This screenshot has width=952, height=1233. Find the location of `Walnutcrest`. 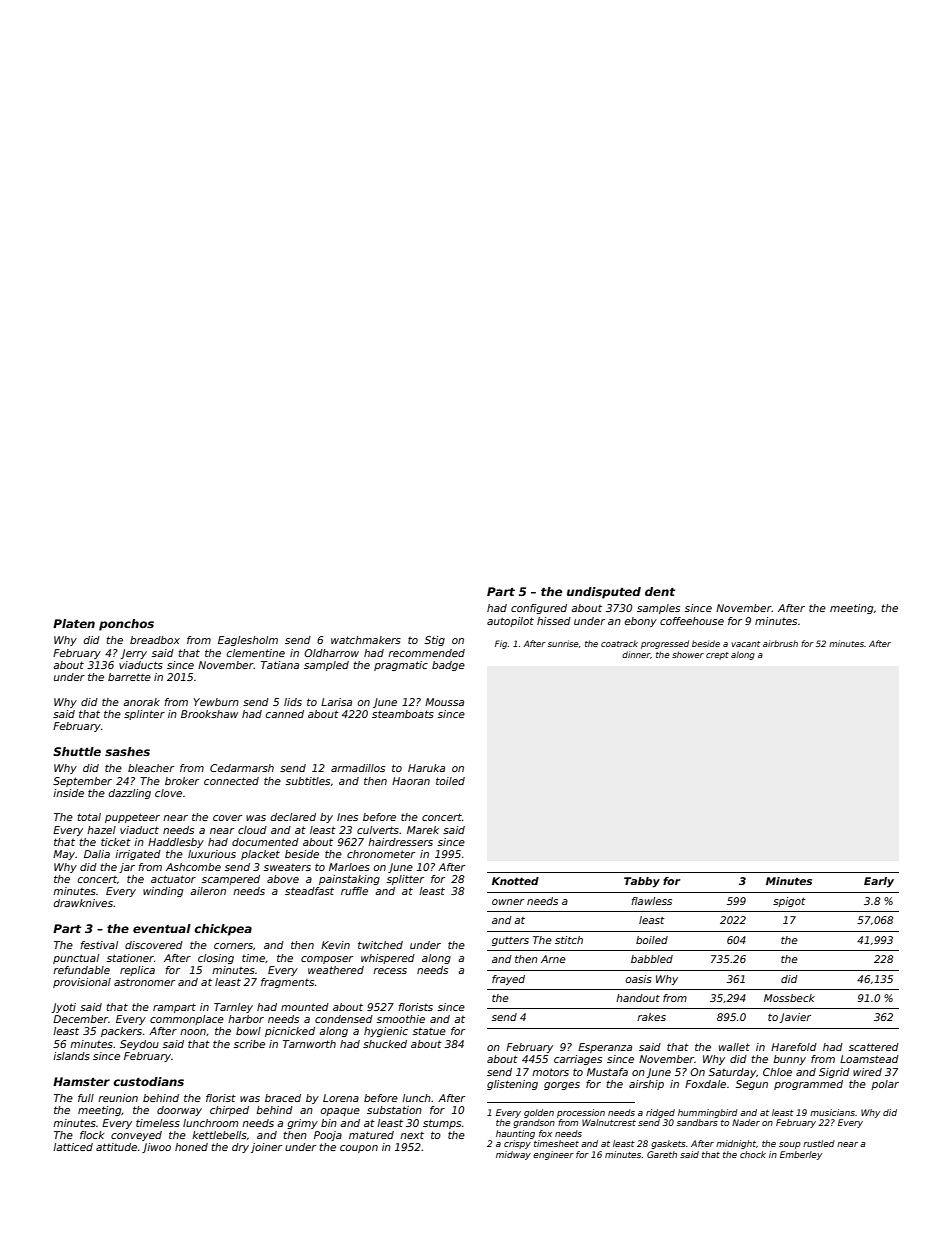

Walnutcrest is located at coordinates (609, 1122).
